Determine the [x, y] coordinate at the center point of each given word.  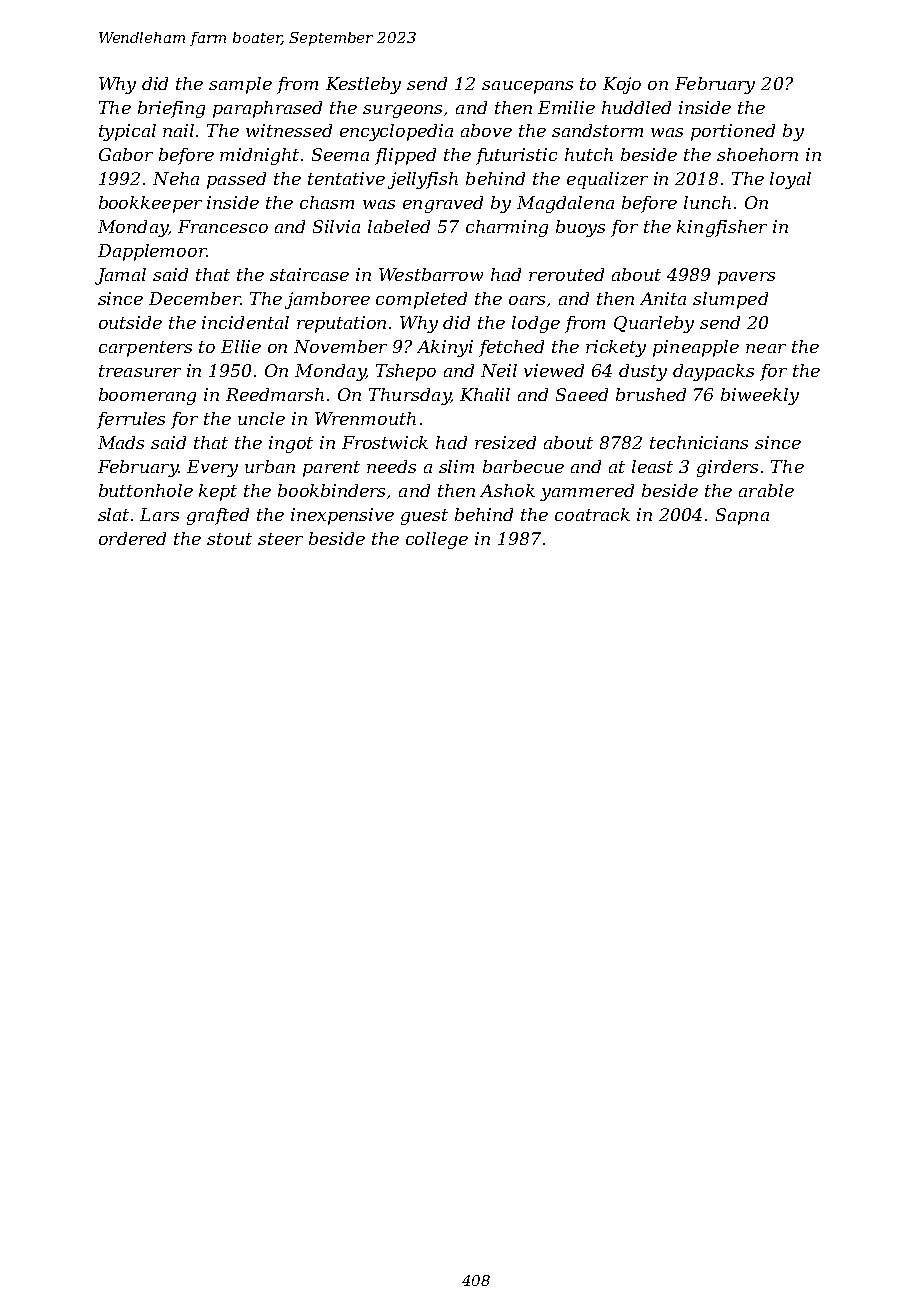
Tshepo [406, 372]
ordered [132, 538]
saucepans [527, 87]
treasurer [140, 371]
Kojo [622, 85]
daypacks [713, 372]
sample [240, 85]
